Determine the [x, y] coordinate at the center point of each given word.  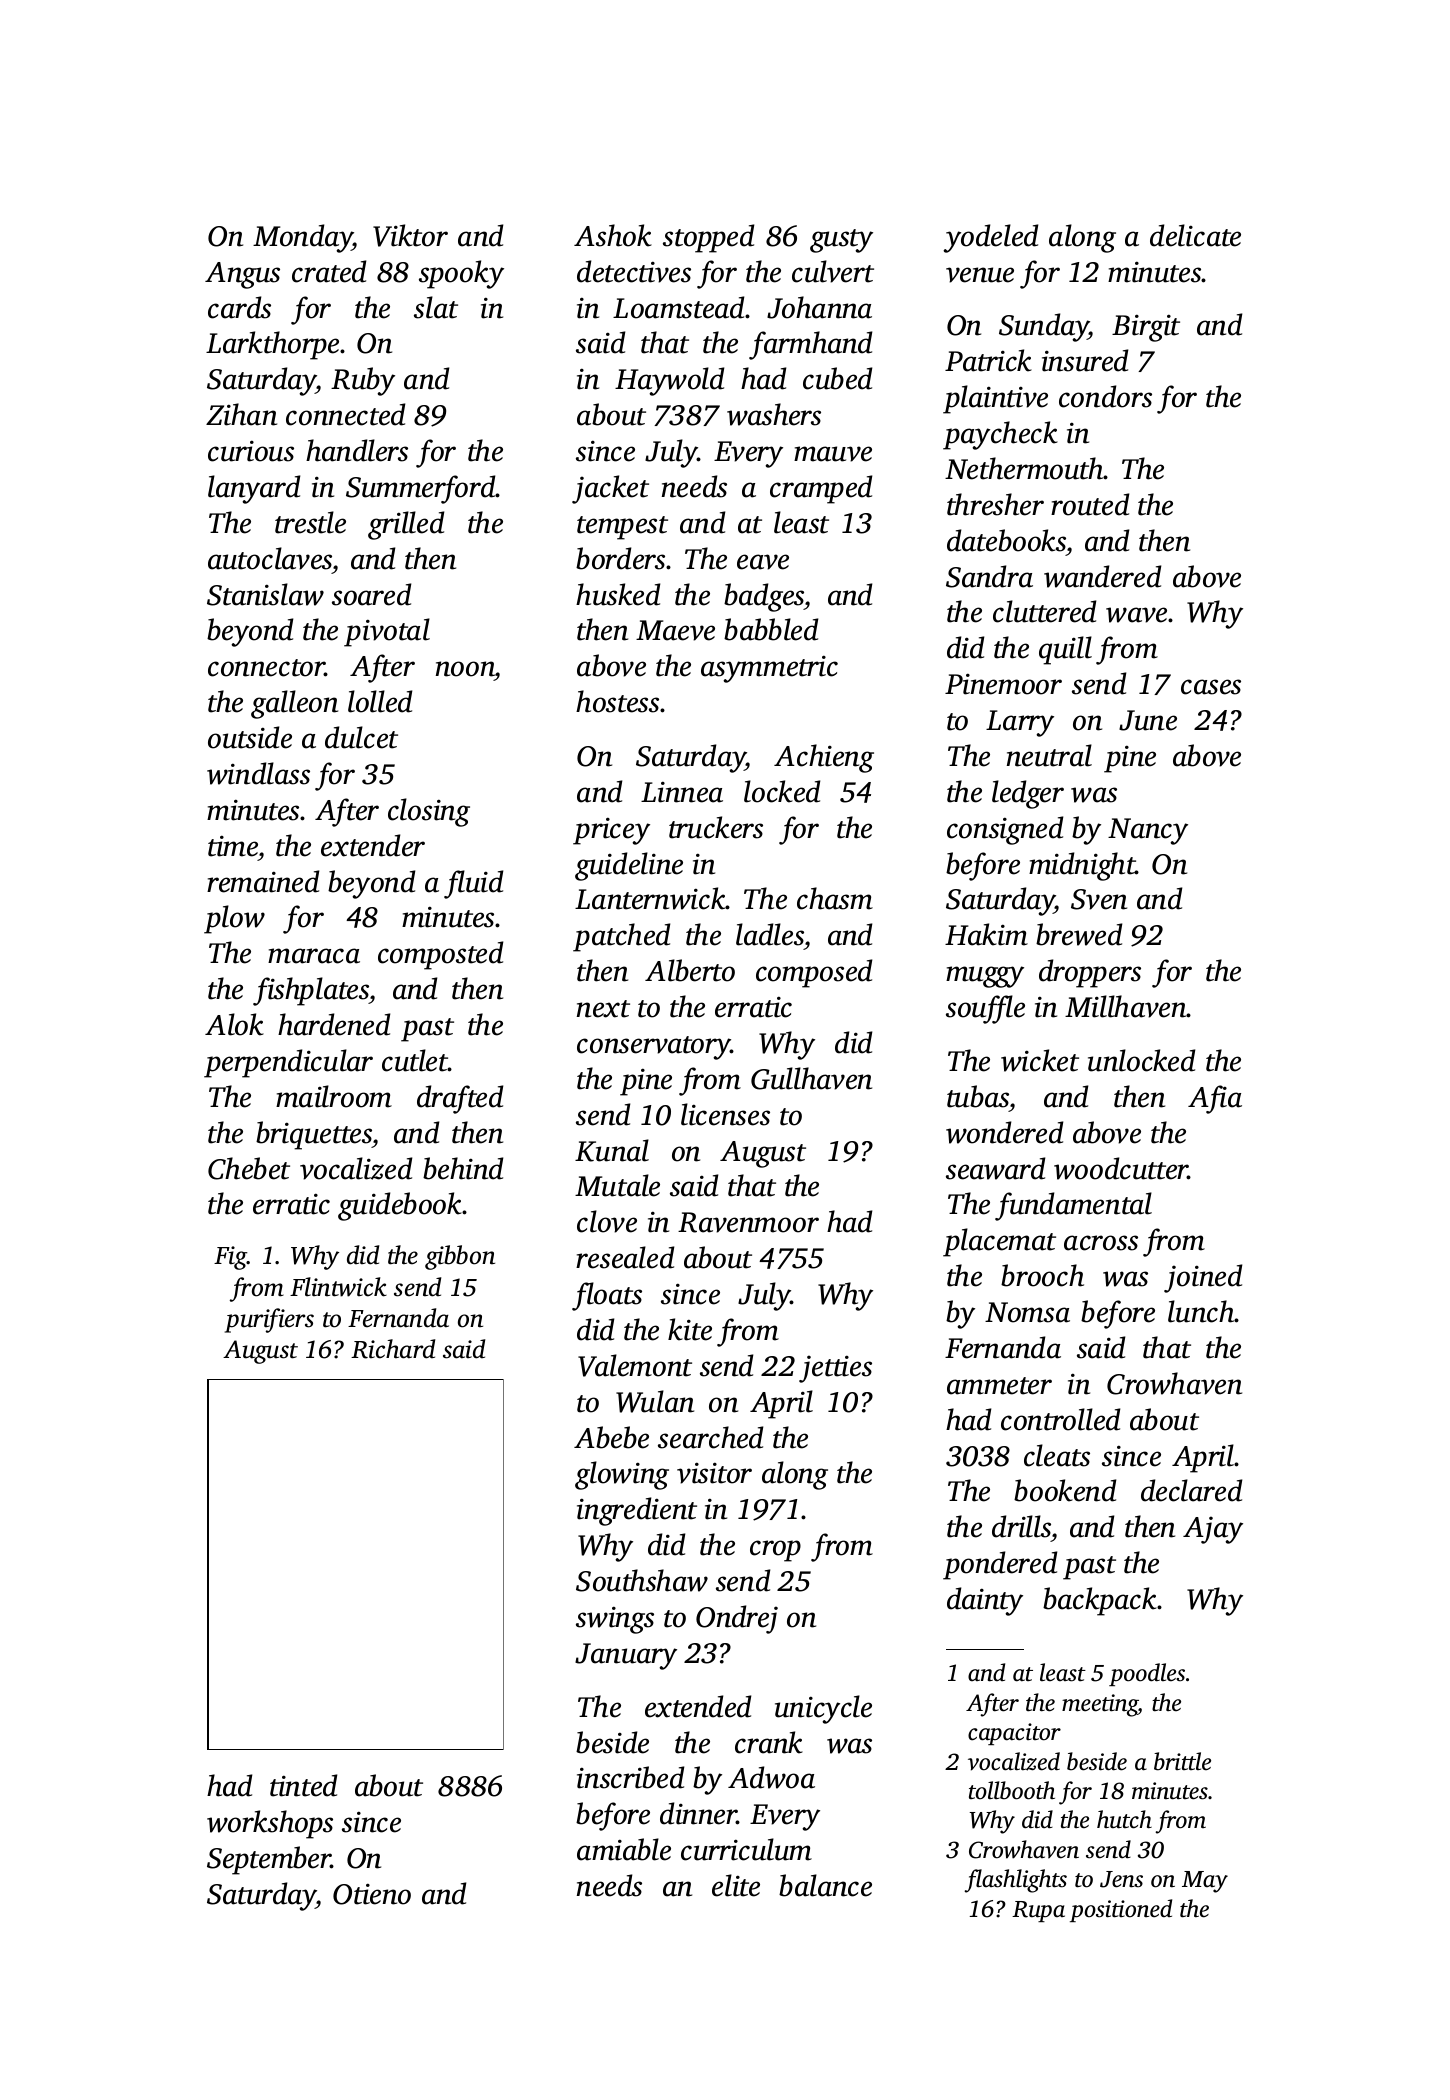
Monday [303, 238]
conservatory [654, 1048]
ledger [1028, 794]
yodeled [990, 238]
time [233, 846]
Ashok [613, 235]
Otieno [372, 1894]
